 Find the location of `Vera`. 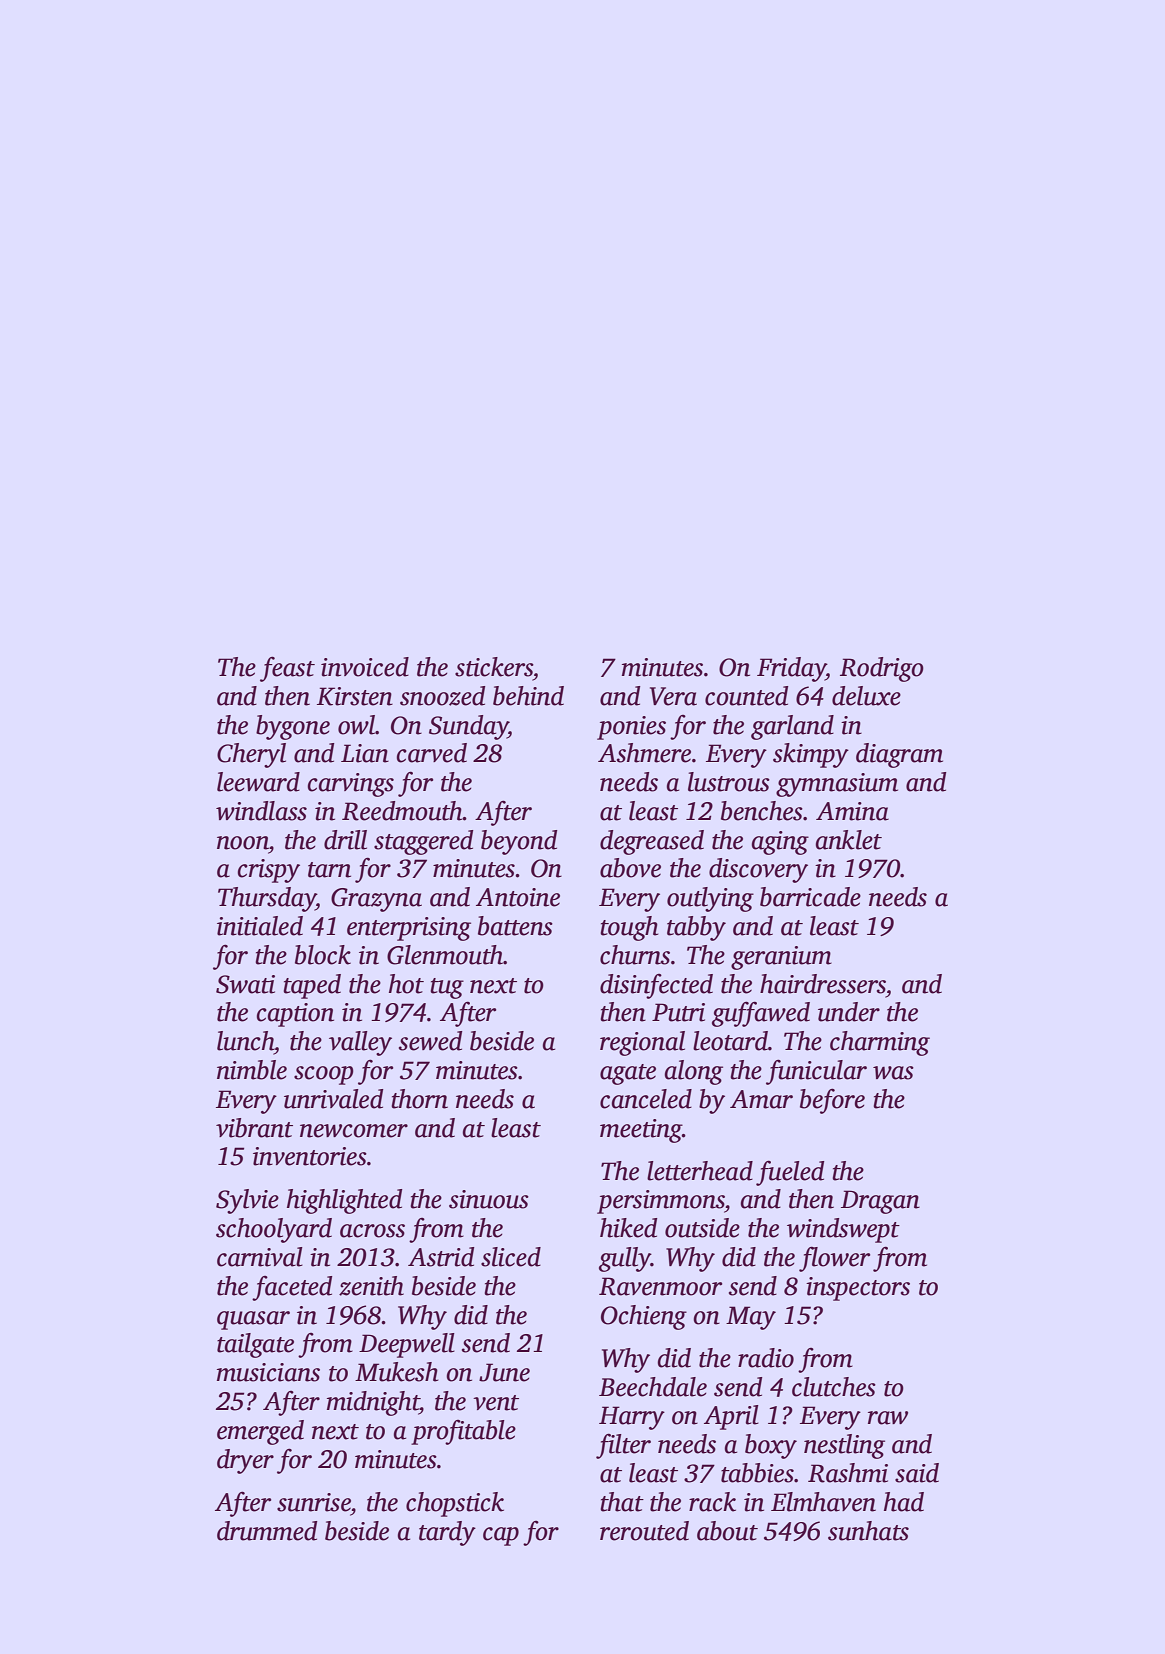

Vera is located at coordinates (673, 696).
